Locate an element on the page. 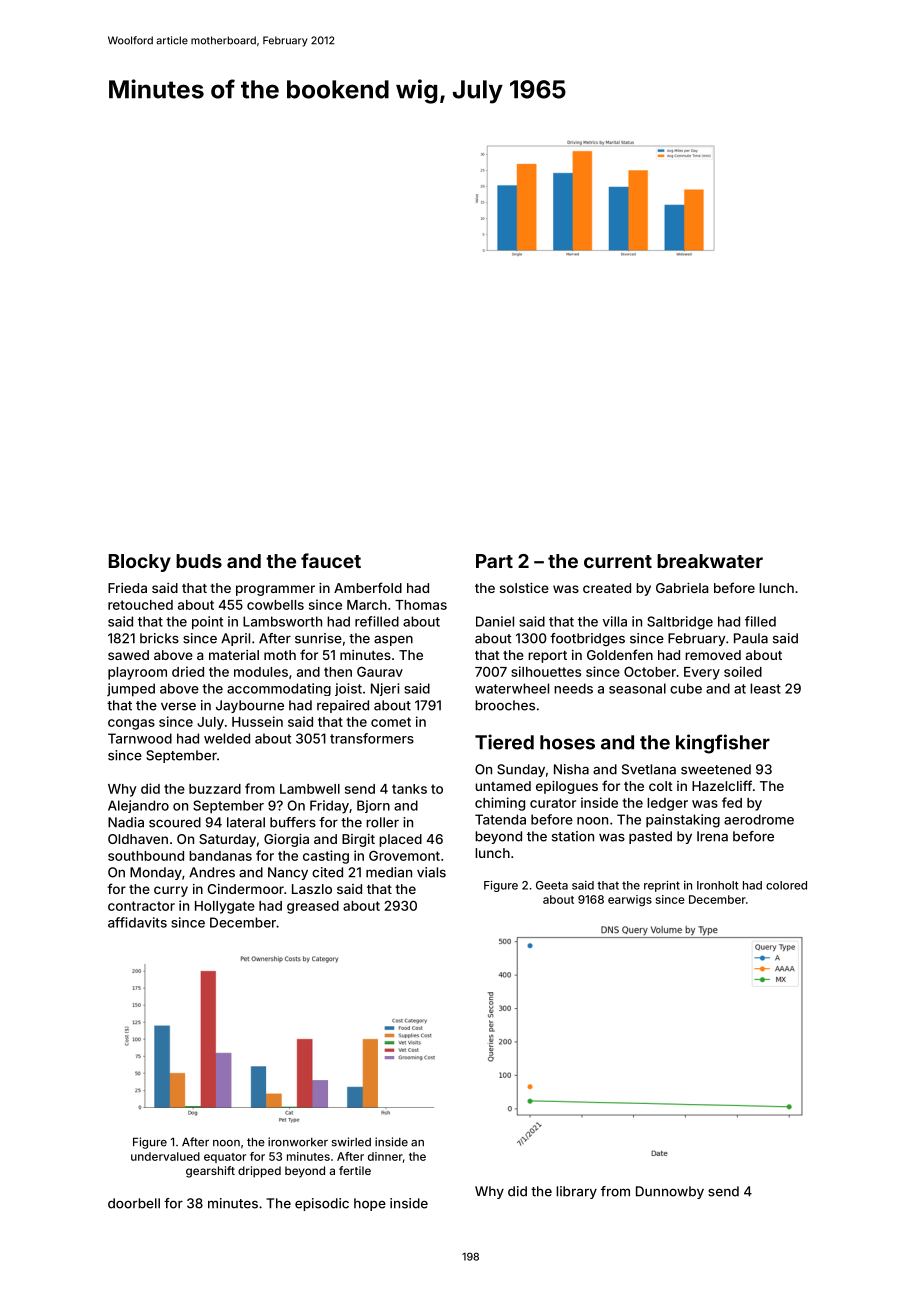 Image resolution: width=924 pixels, height=1308 pixels. median is located at coordinates (389, 872).
